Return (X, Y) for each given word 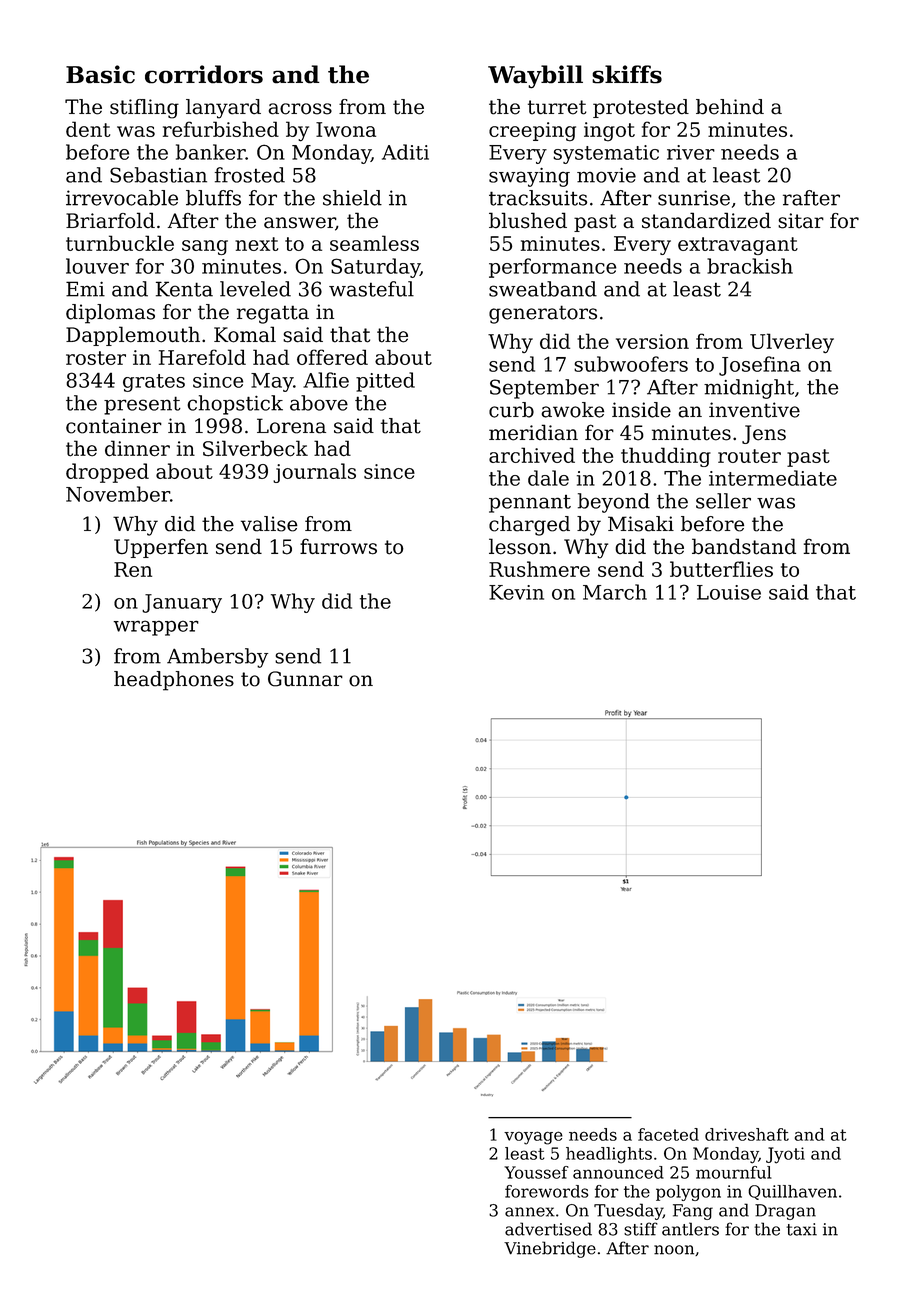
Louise (729, 592)
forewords (546, 1191)
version (652, 341)
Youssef (536, 1172)
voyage (533, 1138)
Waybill (535, 77)
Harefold (202, 357)
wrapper (156, 628)
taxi (801, 1229)
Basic (100, 74)
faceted (668, 1134)
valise (269, 524)
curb (511, 410)
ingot (609, 132)
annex (530, 1212)
